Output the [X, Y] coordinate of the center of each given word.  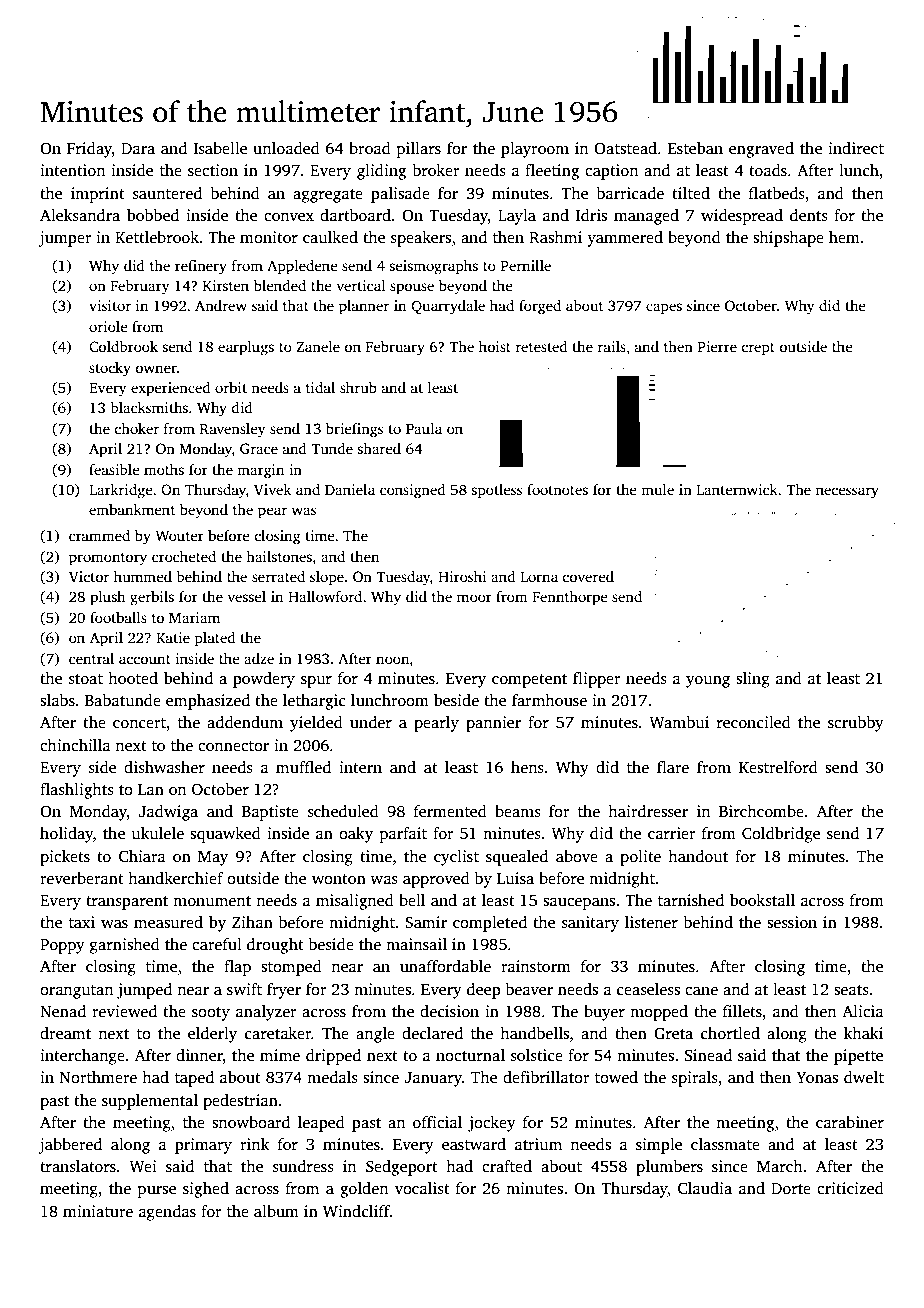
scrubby [856, 724]
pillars [419, 150]
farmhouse [549, 700]
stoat [86, 679]
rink [254, 1144]
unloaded [286, 148]
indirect [856, 148]
